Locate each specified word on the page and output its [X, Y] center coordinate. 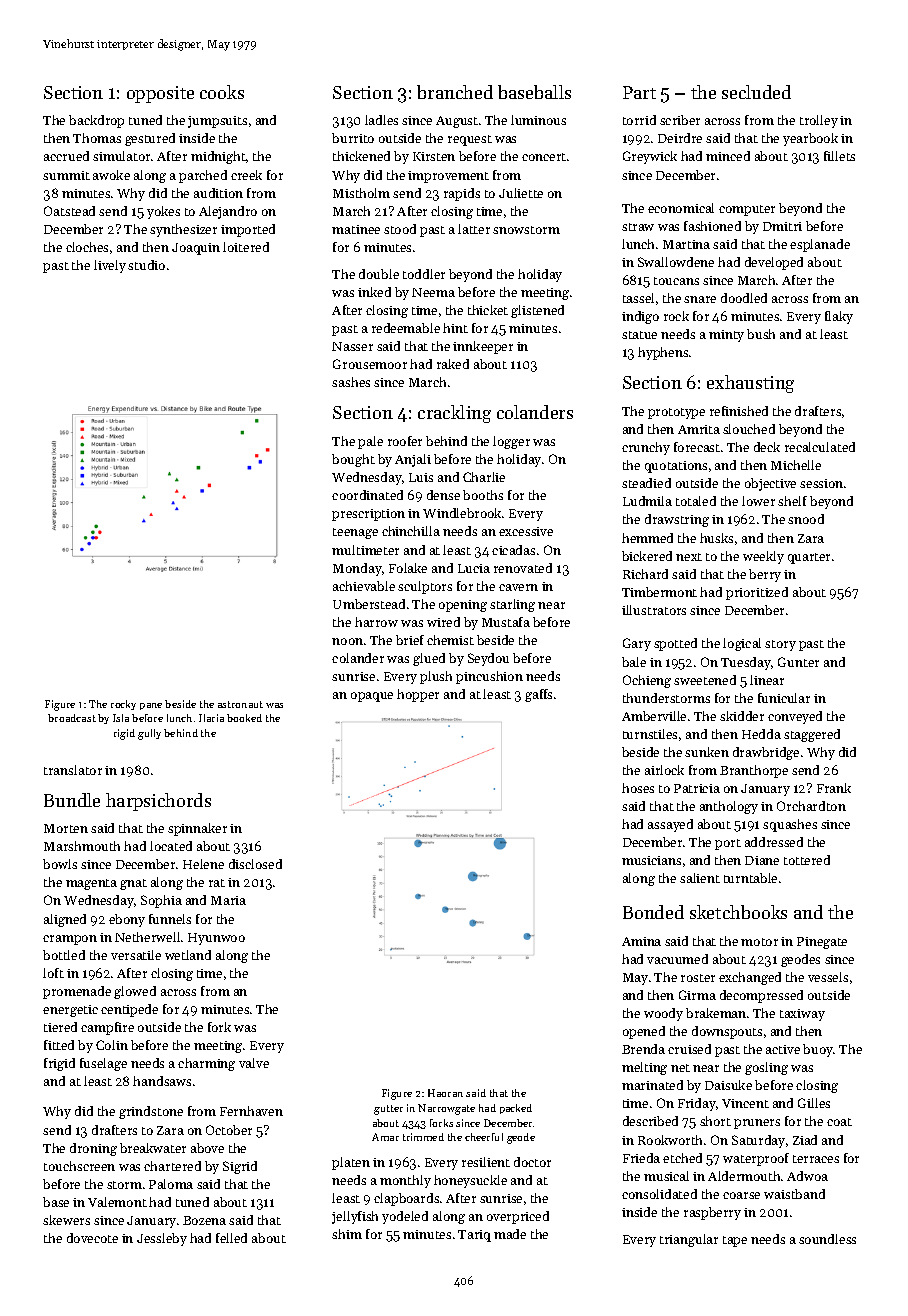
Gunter [798, 662]
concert [544, 157]
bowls [60, 864]
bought [353, 460]
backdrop [96, 121]
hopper [418, 695]
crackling [454, 414]
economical [681, 208]
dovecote [92, 1238]
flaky [839, 317]
